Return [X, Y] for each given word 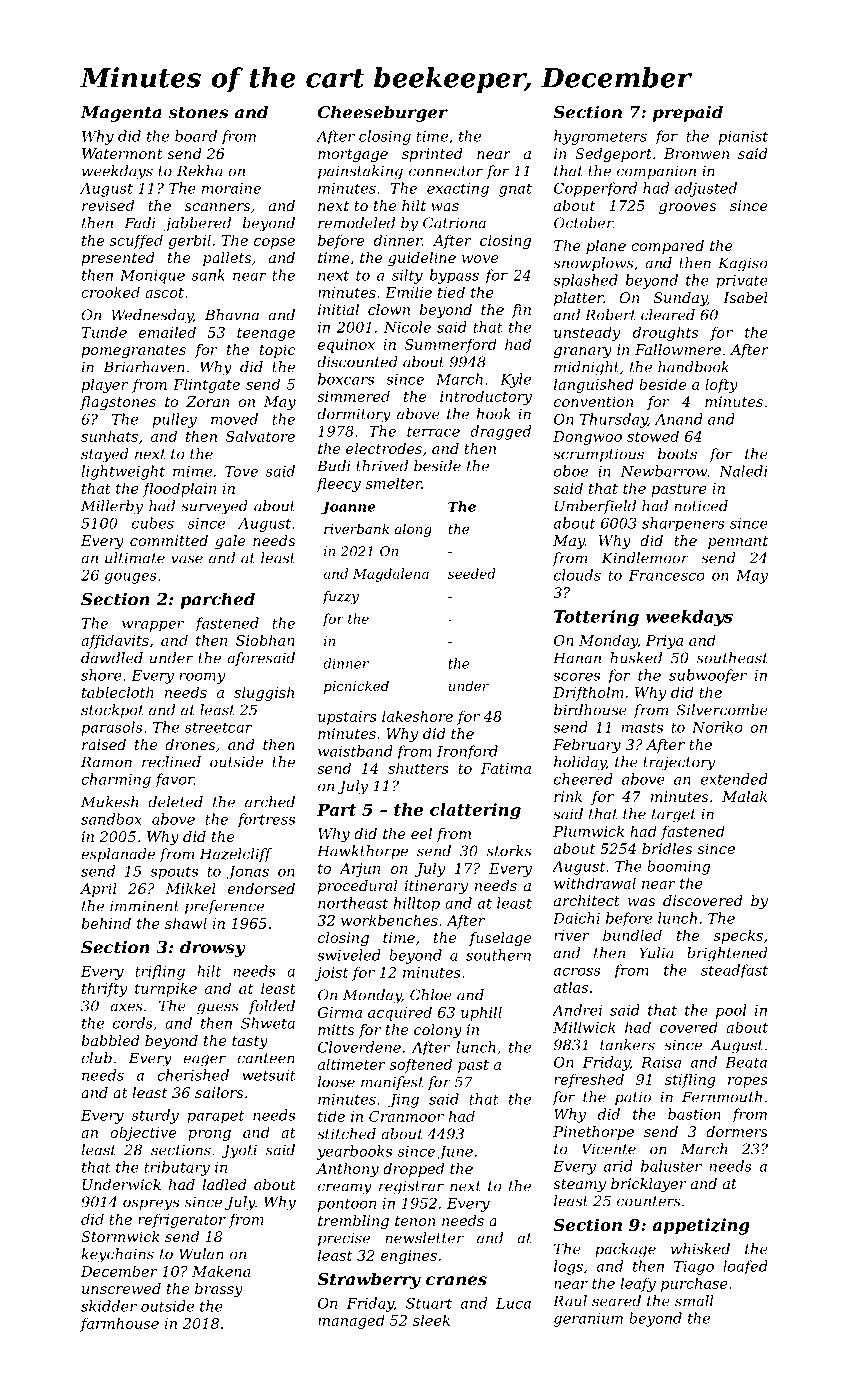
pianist [743, 138]
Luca [513, 1303]
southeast [732, 658]
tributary [177, 1168]
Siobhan [265, 640]
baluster [671, 1166]
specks [738, 936]
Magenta [121, 114]
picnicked [356, 687]
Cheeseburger [383, 113]
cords [133, 1023]
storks [509, 851]
